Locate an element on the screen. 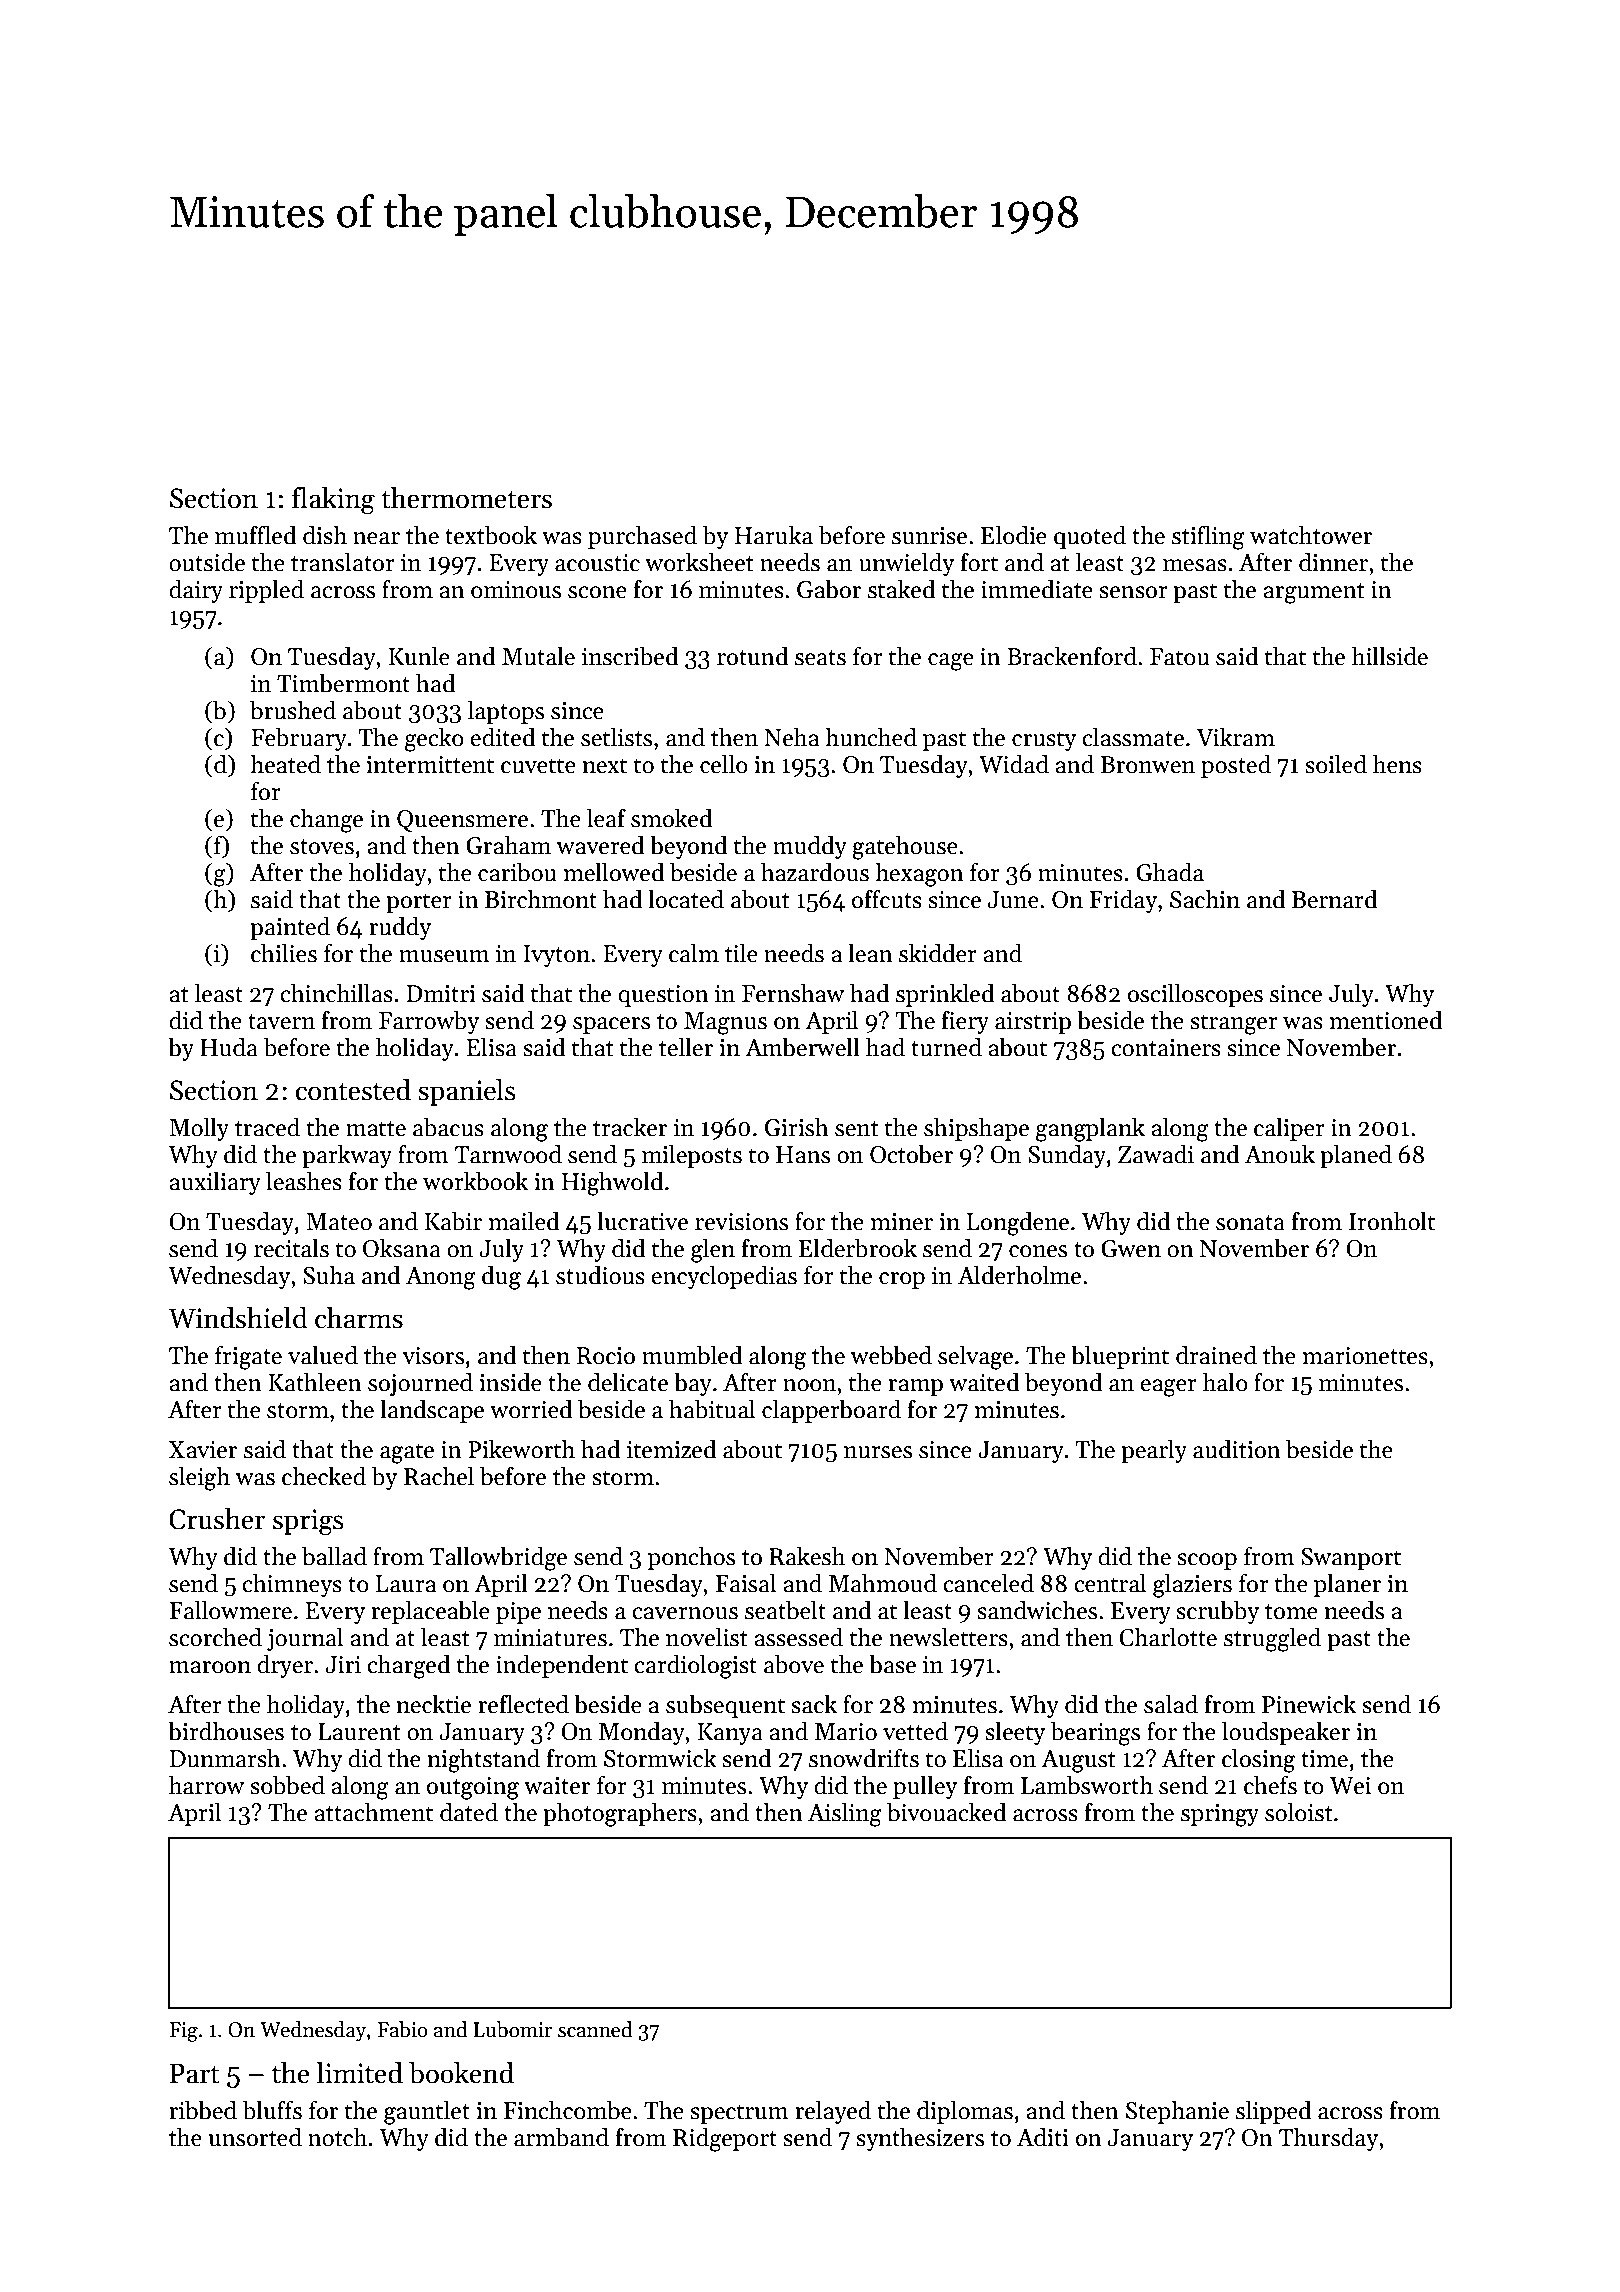 Image resolution: width=1620 pixels, height=2292 pixels. cello is located at coordinates (724, 764).
